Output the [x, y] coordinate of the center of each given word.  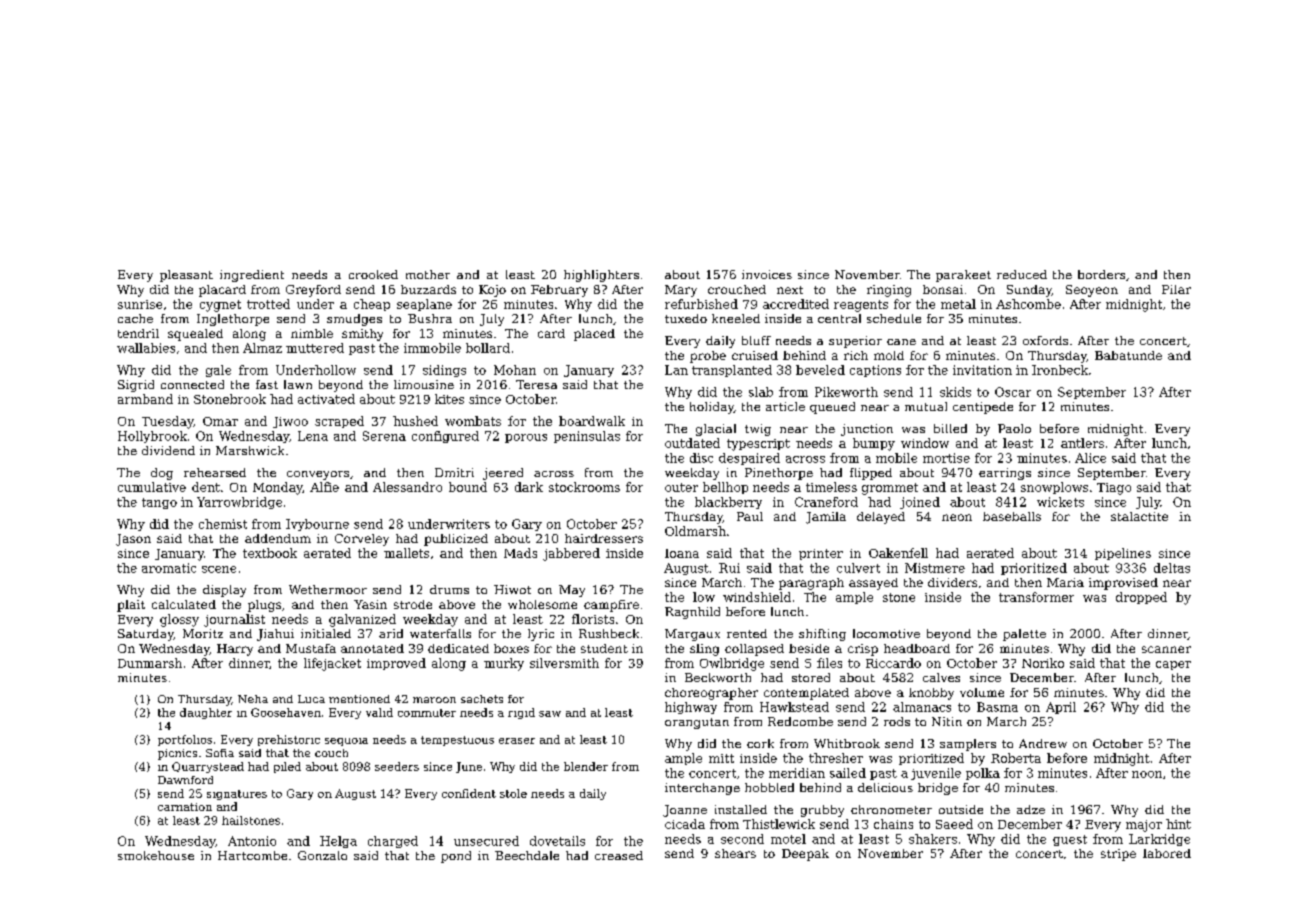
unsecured [486, 841]
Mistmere [935, 568]
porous [526, 438]
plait [131, 606]
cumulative [152, 487]
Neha [253, 699]
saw [550, 714]
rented [747, 633]
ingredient [252, 276]
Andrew [1043, 743]
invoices [767, 274]
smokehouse [156, 855]
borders [1101, 274]
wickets [1060, 502]
